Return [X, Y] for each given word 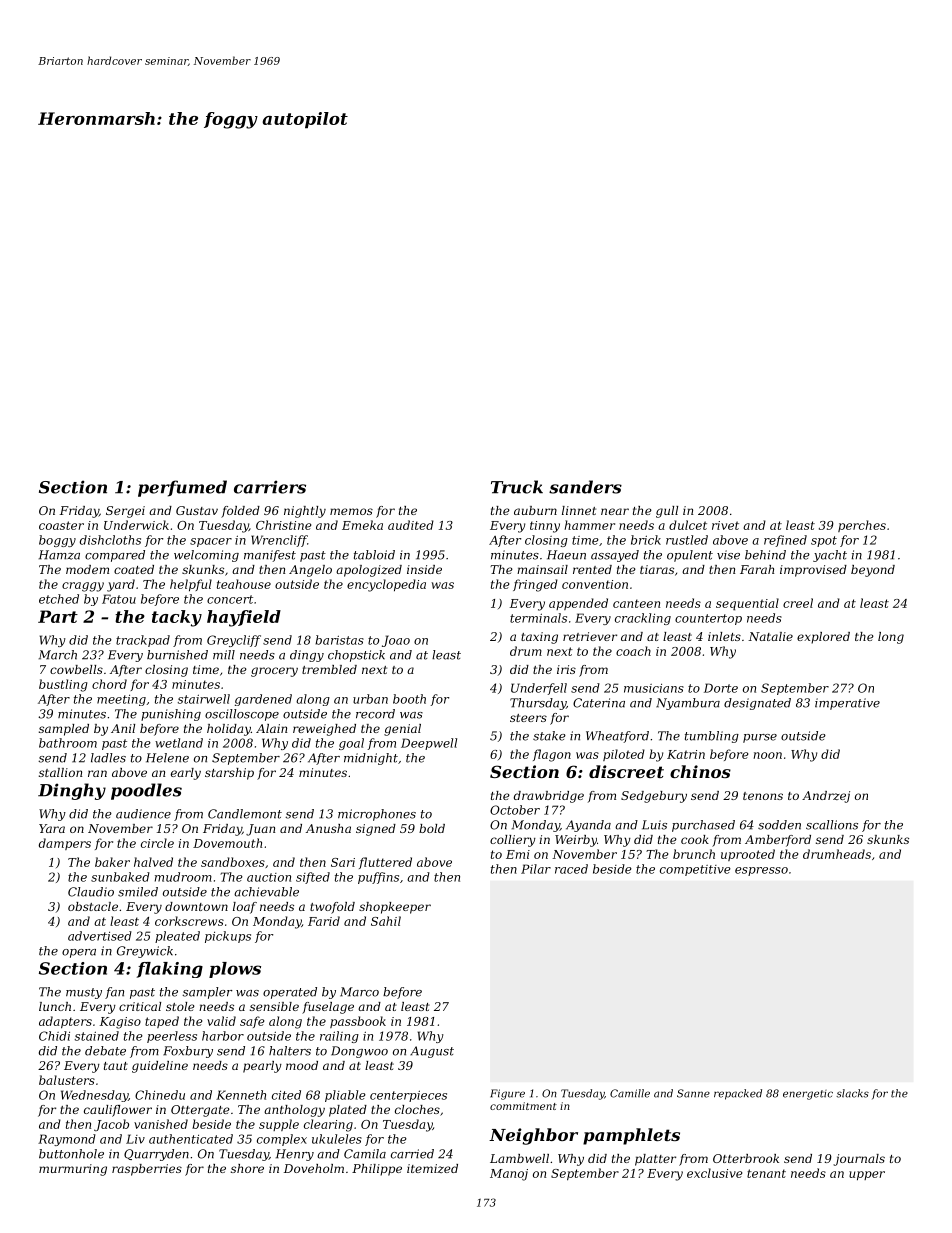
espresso [761, 871]
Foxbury [188, 1052]
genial [402, 730]
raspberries [147, 1170]
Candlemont [245, 814]
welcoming [206, 556]
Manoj [509, 1175]
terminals [538, 618]
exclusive [714, 1173]
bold [432, 828]
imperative [847, 704]
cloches [417, 1109]
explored [823, 638]
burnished [177, 655]
